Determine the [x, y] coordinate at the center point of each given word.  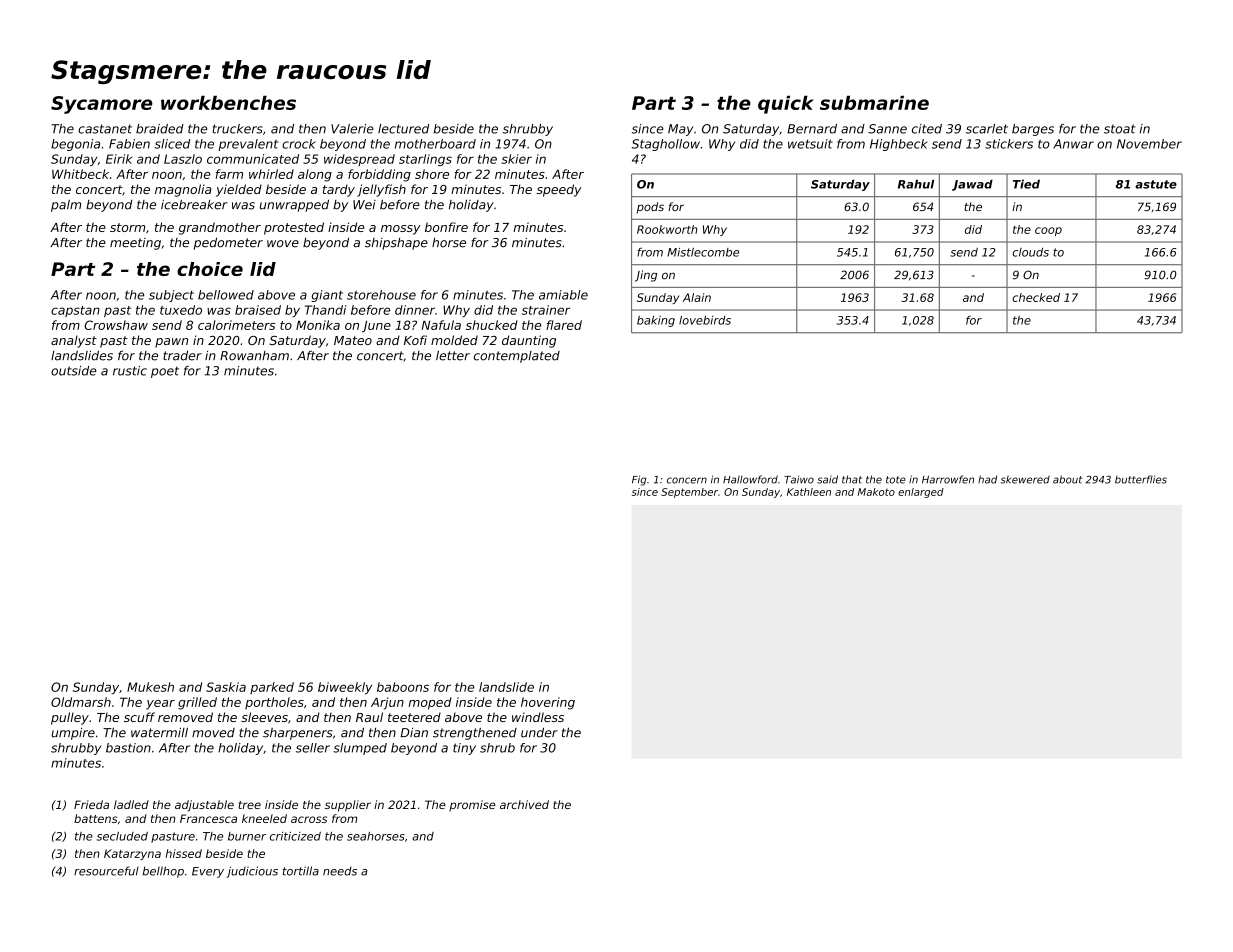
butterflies [1141, 479]
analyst [74, 341]
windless [538, 717]
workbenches [228, 103]
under [539, 733]
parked [272, 688]
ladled [131, 804]
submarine [874, 103]
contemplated [517, 357]
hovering [548, 703]
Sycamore [102, 105]
